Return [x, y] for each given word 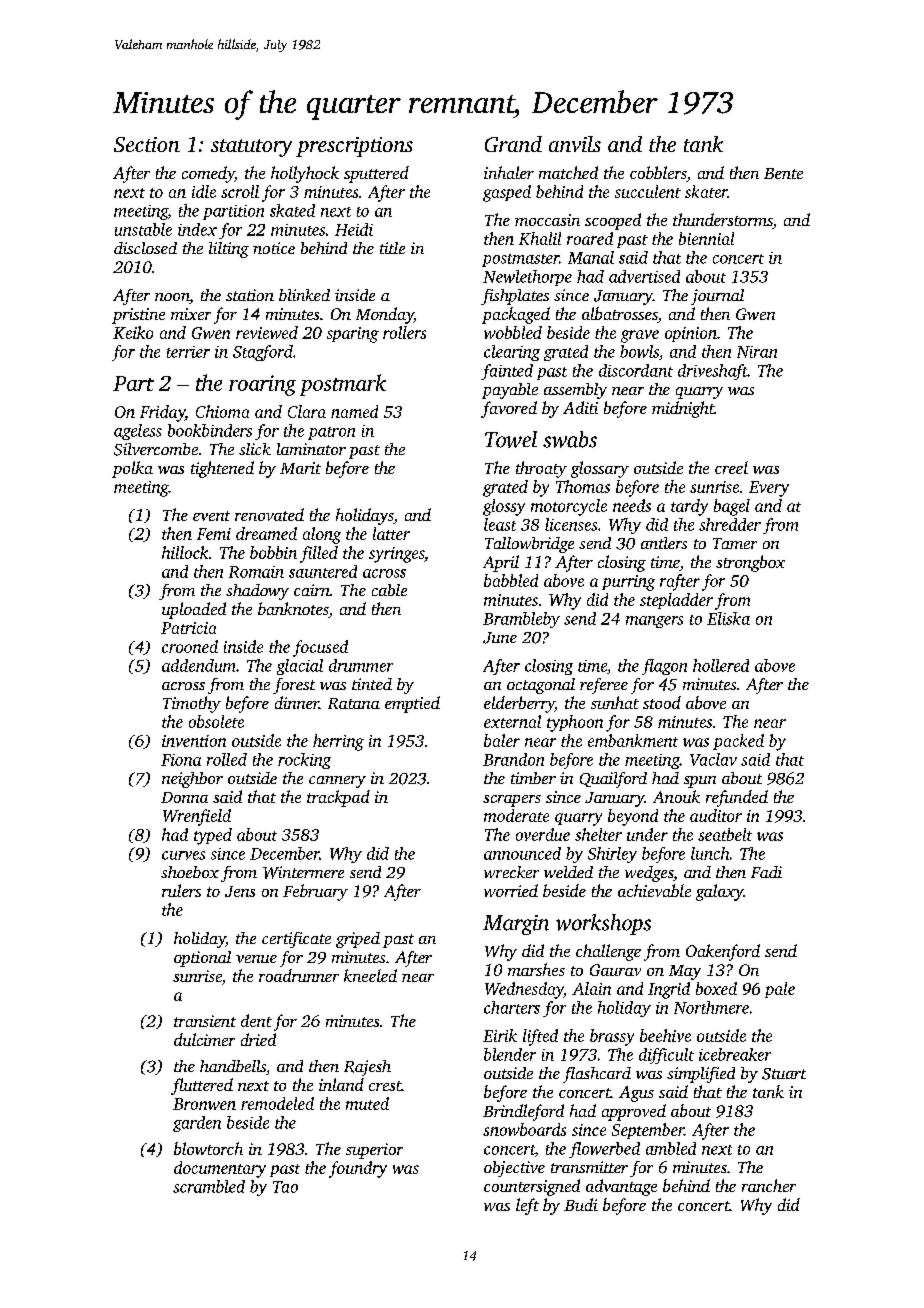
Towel [511, 439]
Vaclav [713, 759]
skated [292, 210]
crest [385, 1086]
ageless [138, 432]
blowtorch [208, 1148]
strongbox [750, 563]
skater [706, 191]
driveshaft [713, 372]
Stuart [784, 1074]
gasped [507, 193]
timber [533, 778]
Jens [240, 891]
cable [389, 590]
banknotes [293, 610]
